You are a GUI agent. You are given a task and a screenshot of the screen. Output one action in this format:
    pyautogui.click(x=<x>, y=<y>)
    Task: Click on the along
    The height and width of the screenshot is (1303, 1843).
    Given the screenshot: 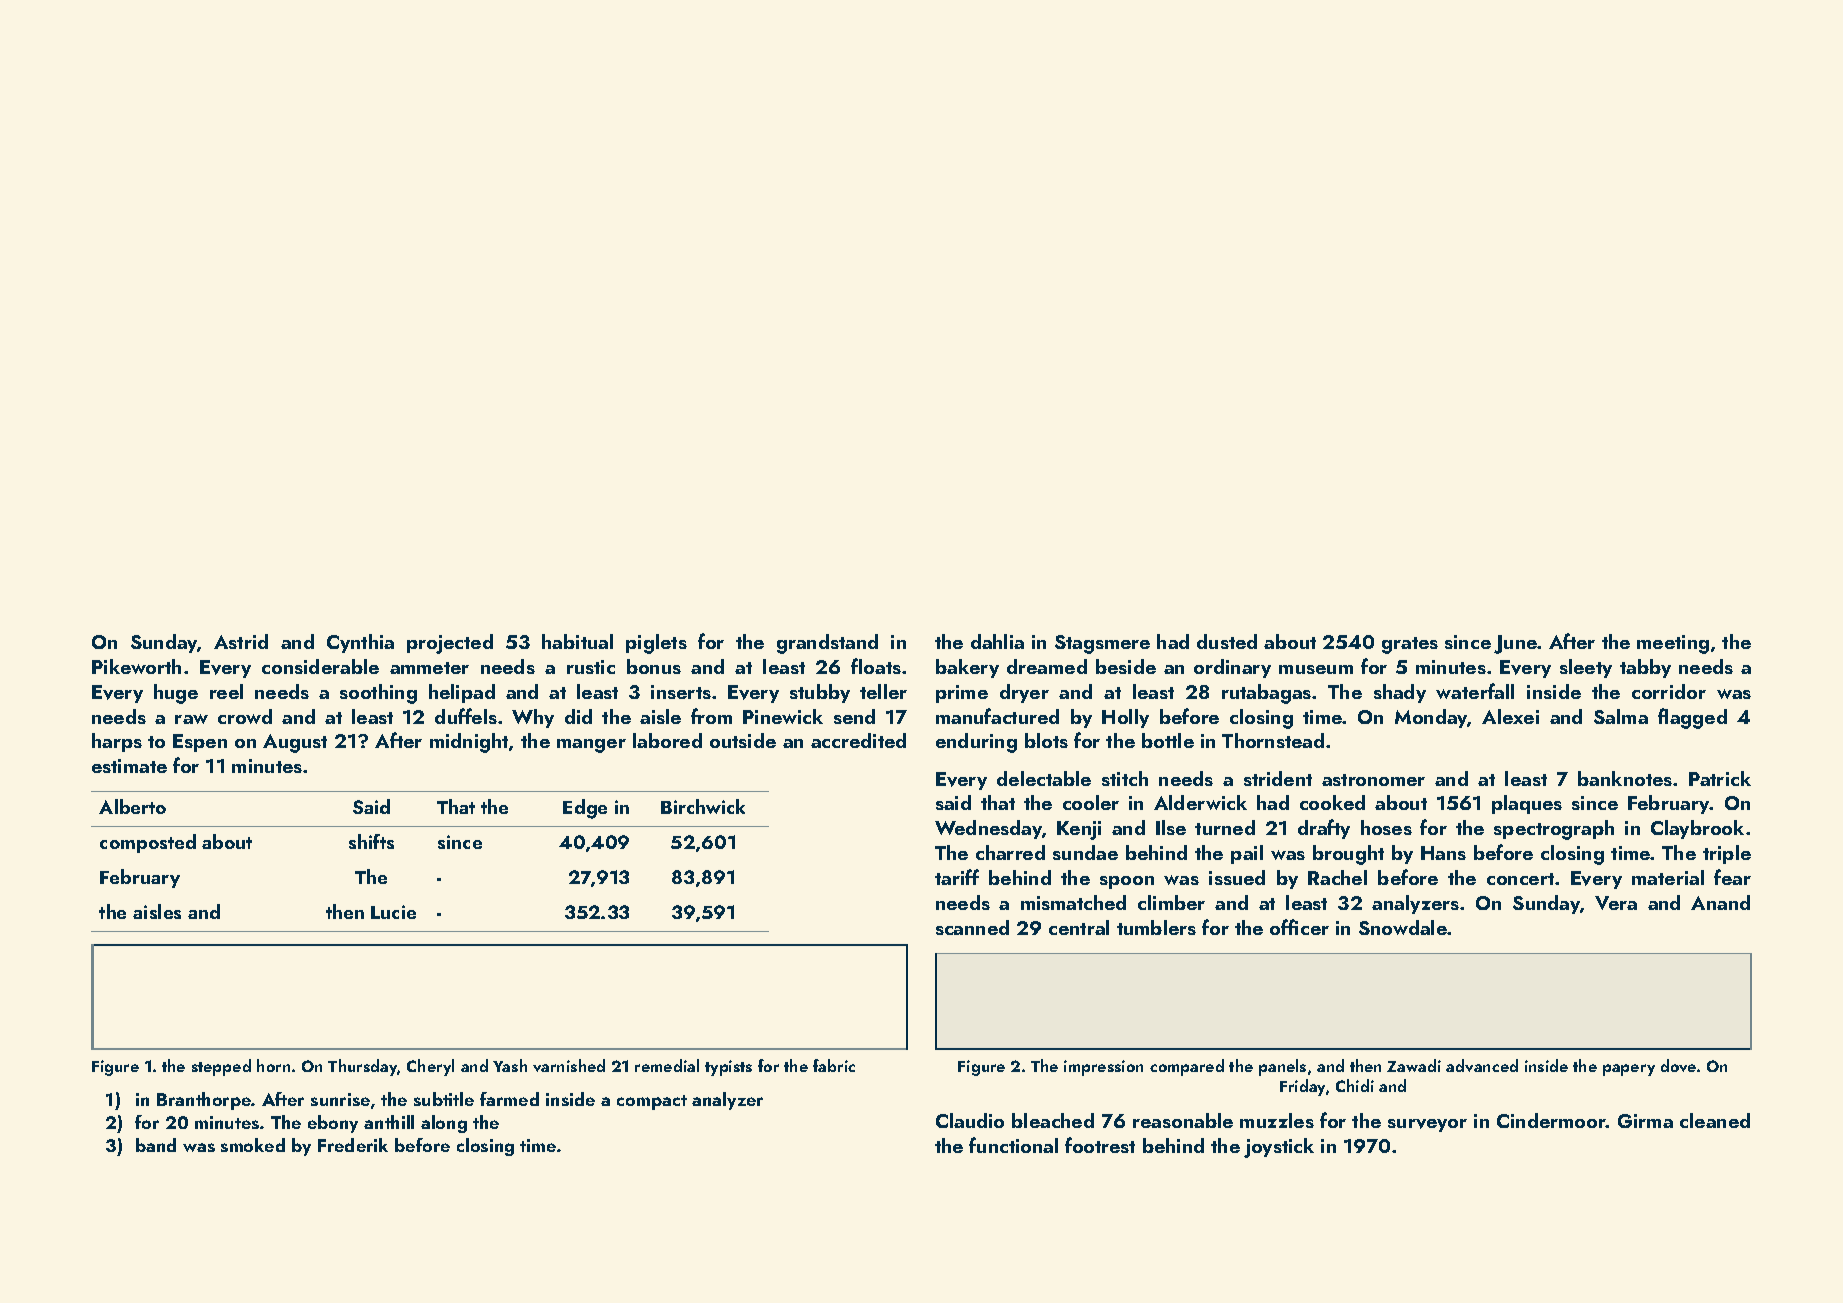 What is the action you would take?
    pyautogui.click(x=444, y=1124)
